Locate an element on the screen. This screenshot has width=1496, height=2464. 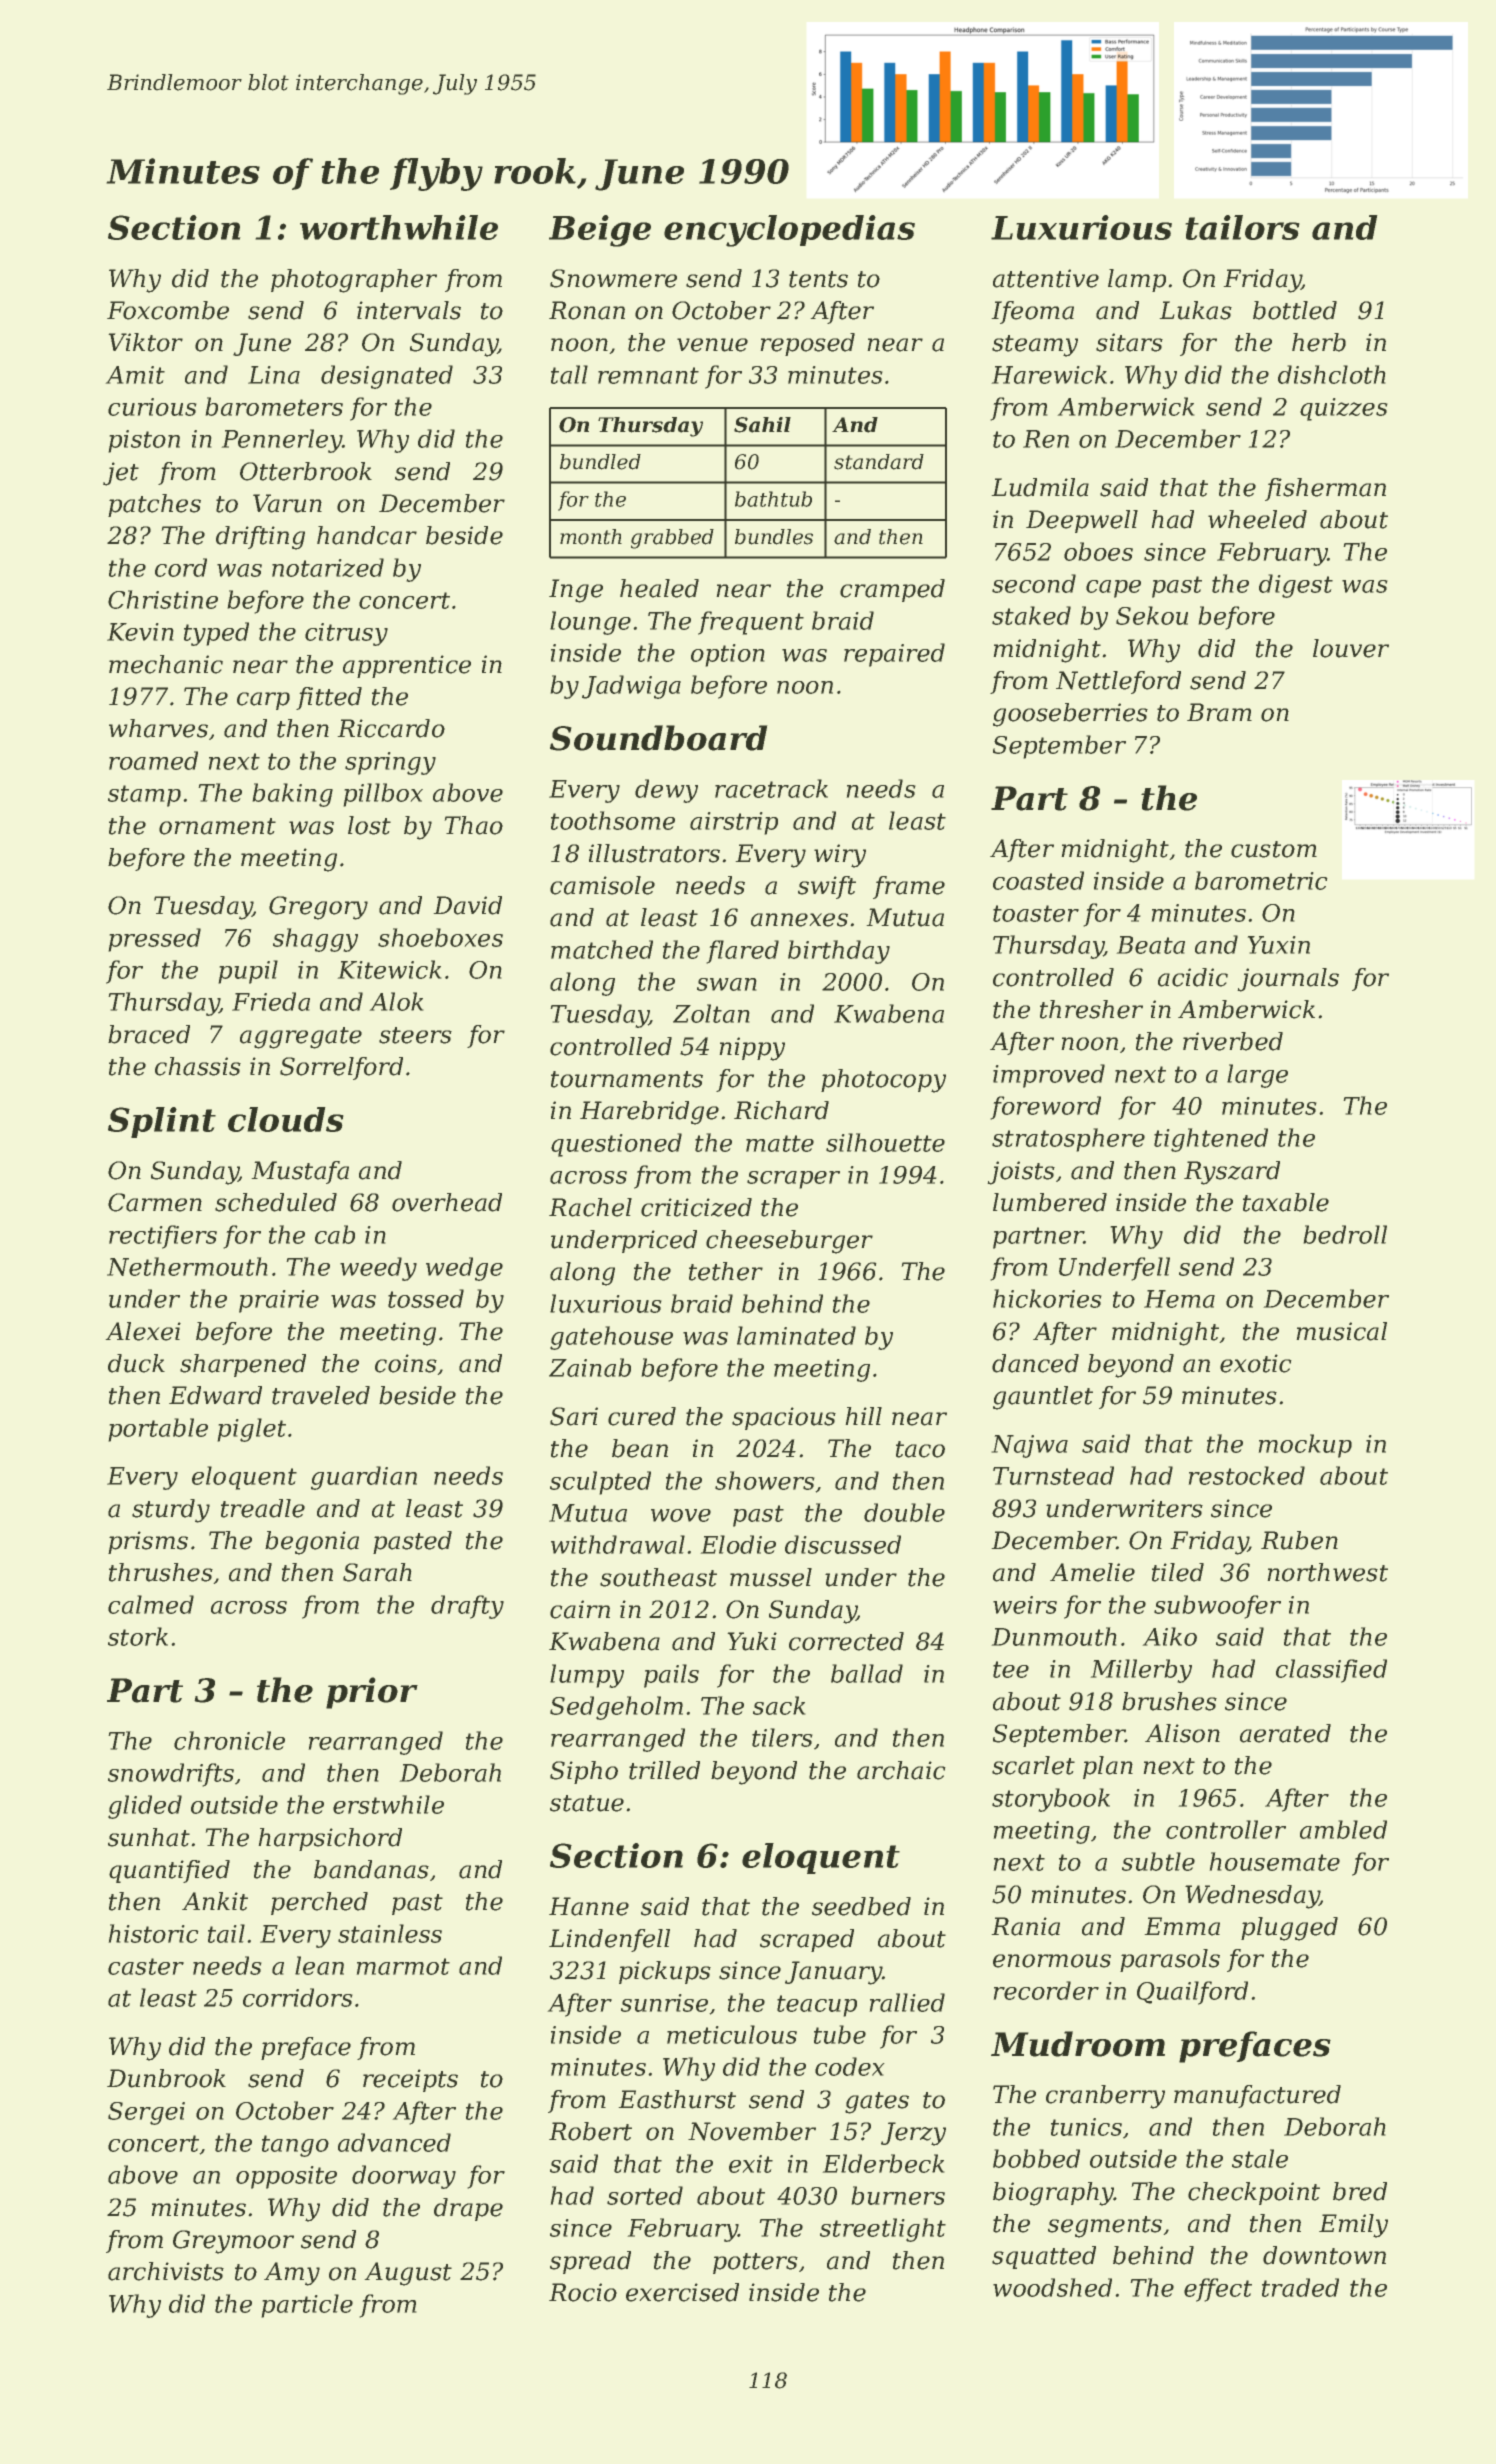
Alexei is located at coordinates (143, 1331).
